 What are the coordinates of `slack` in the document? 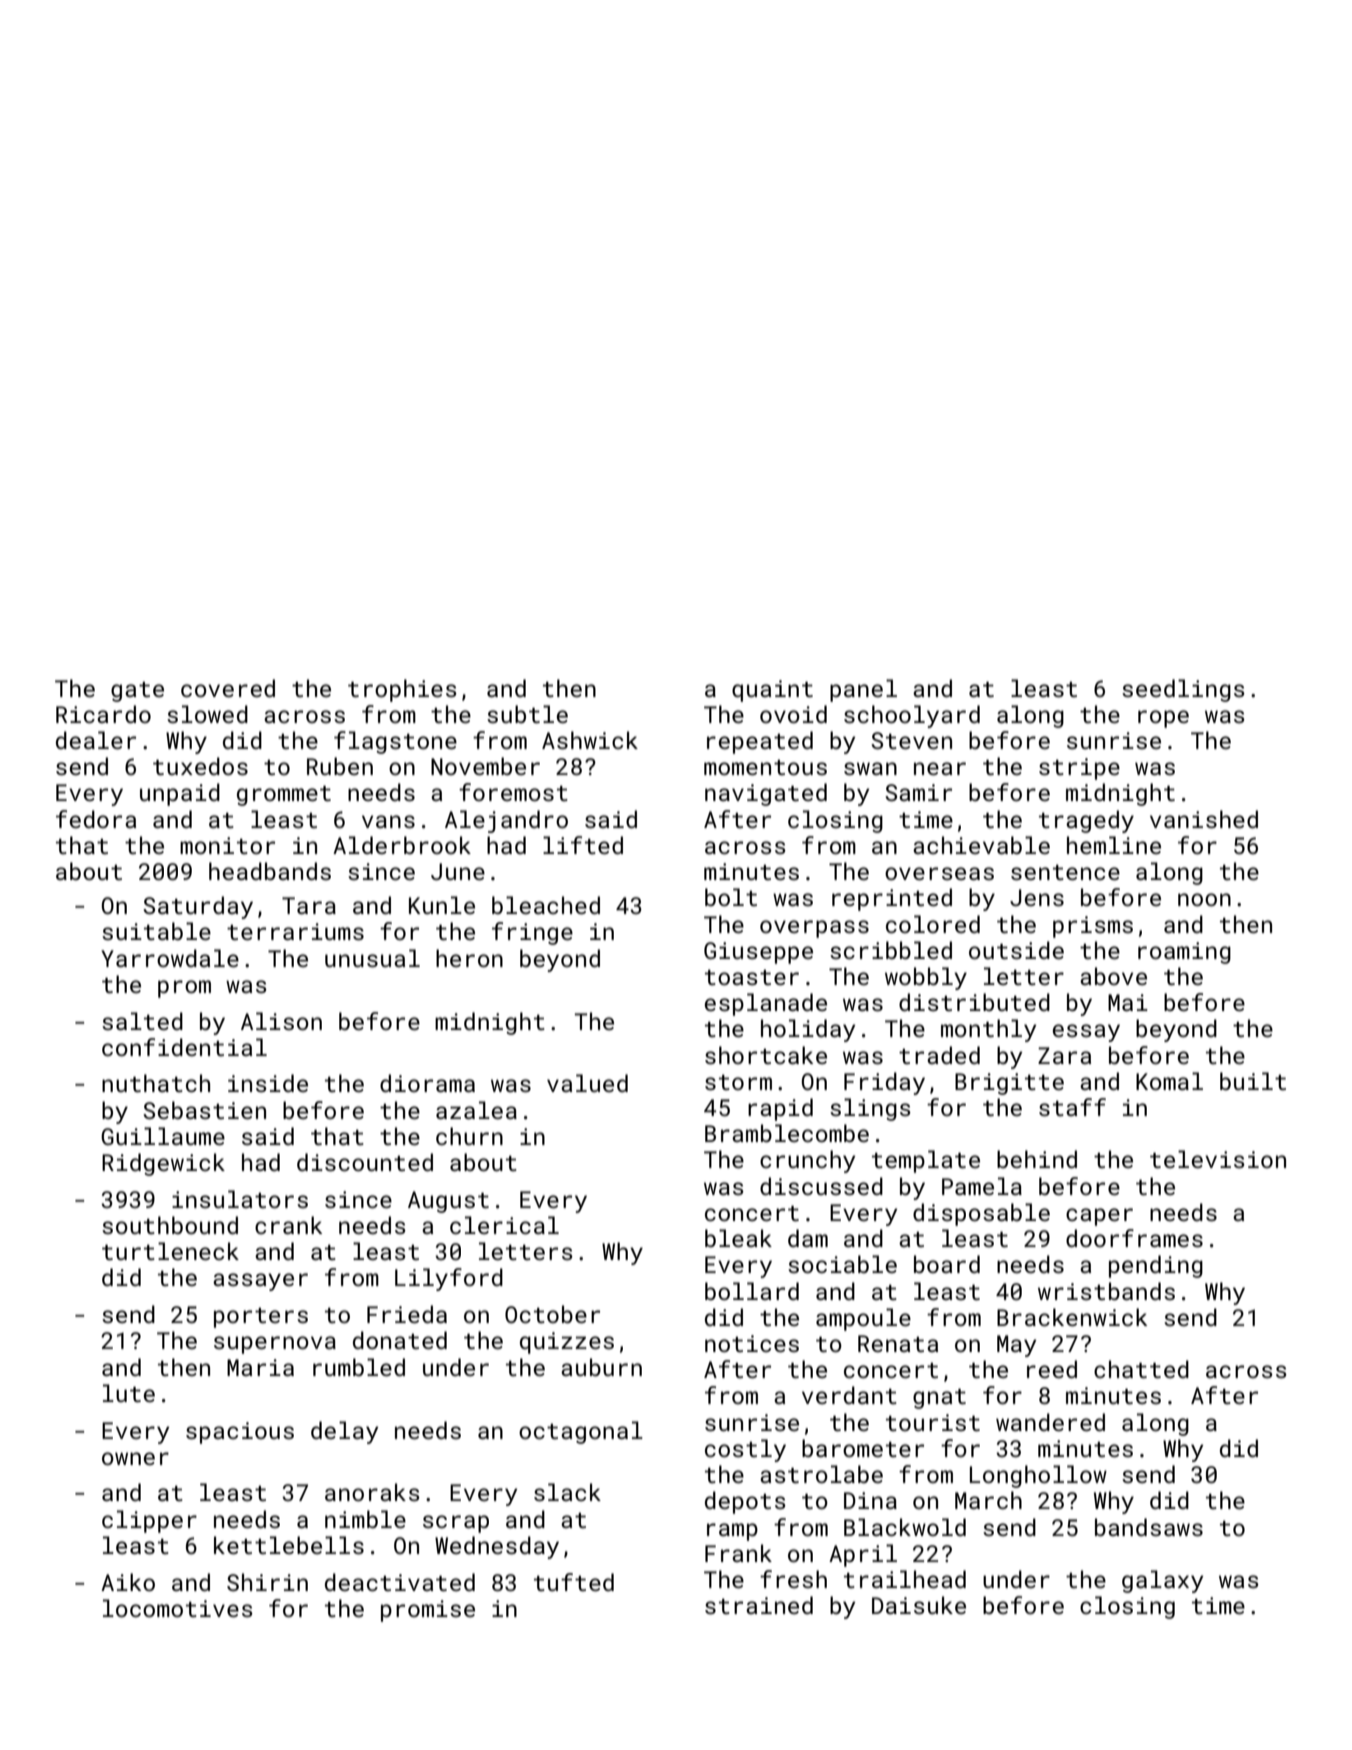 It's located at (567, 1492).
